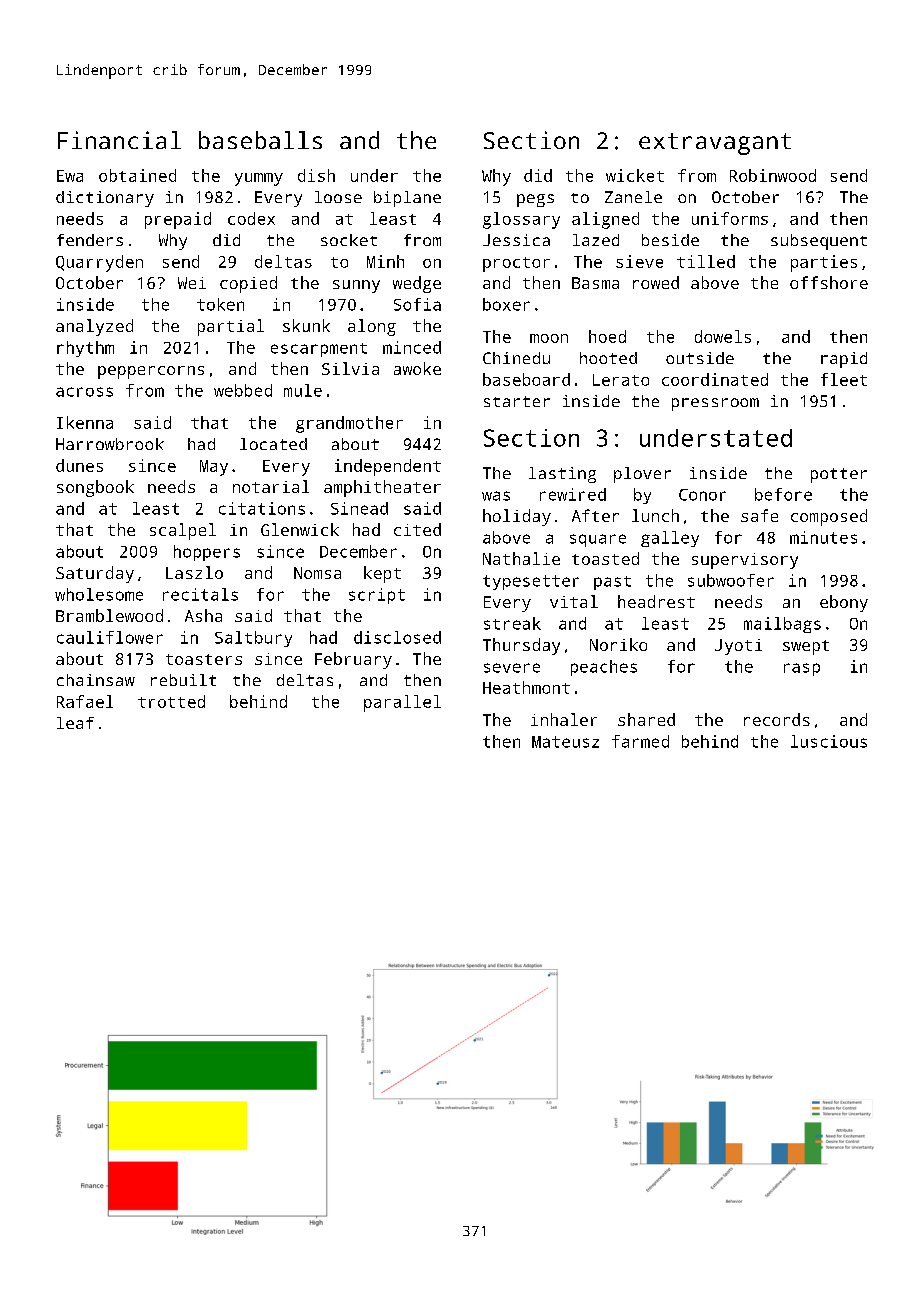 The image size is (924, 1311). I want to click on lasting, so click(562, 475).
